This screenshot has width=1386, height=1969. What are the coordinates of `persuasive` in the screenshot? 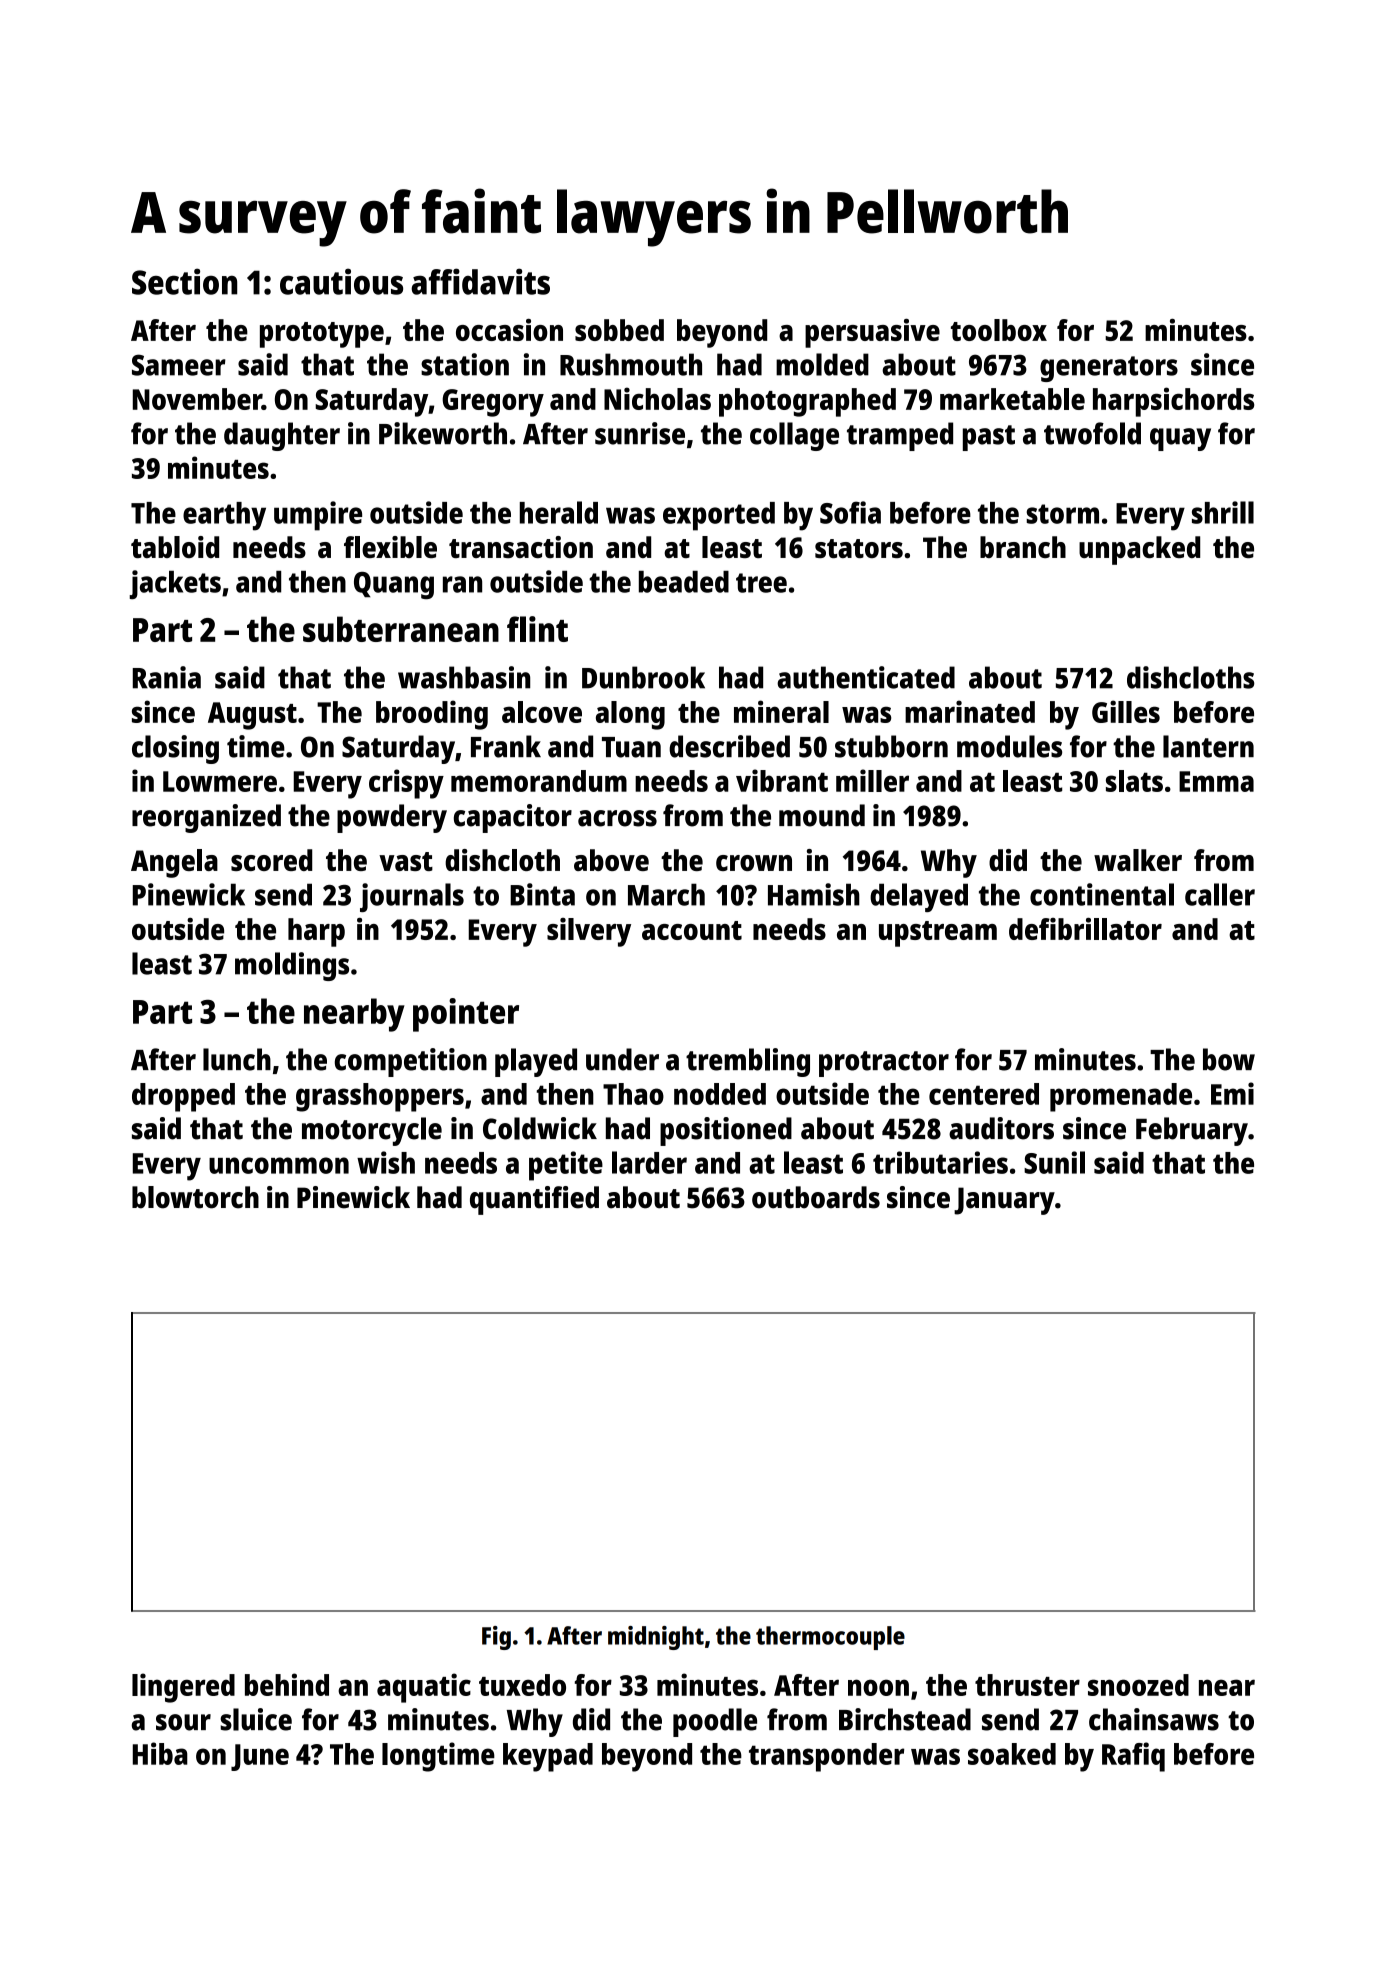 It's located at (872, 333).
